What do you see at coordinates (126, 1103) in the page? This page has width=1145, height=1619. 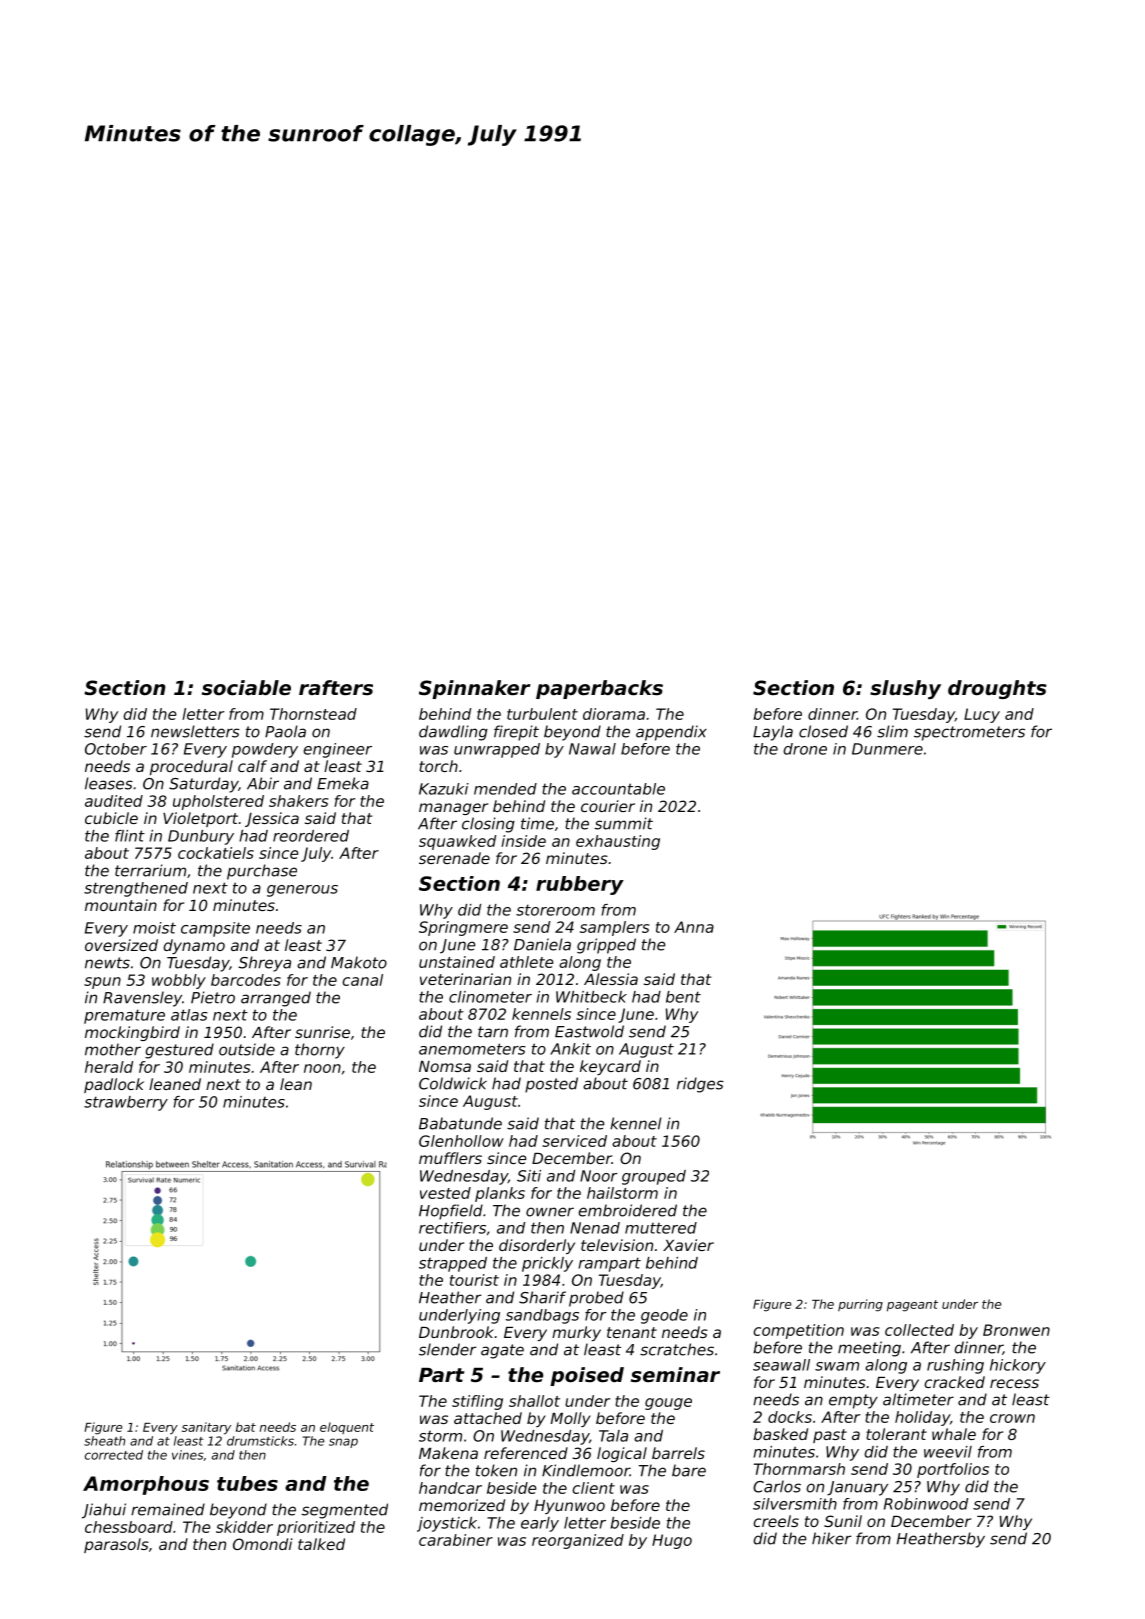 I see `strawberry` at bounding box center [126, 1103].
